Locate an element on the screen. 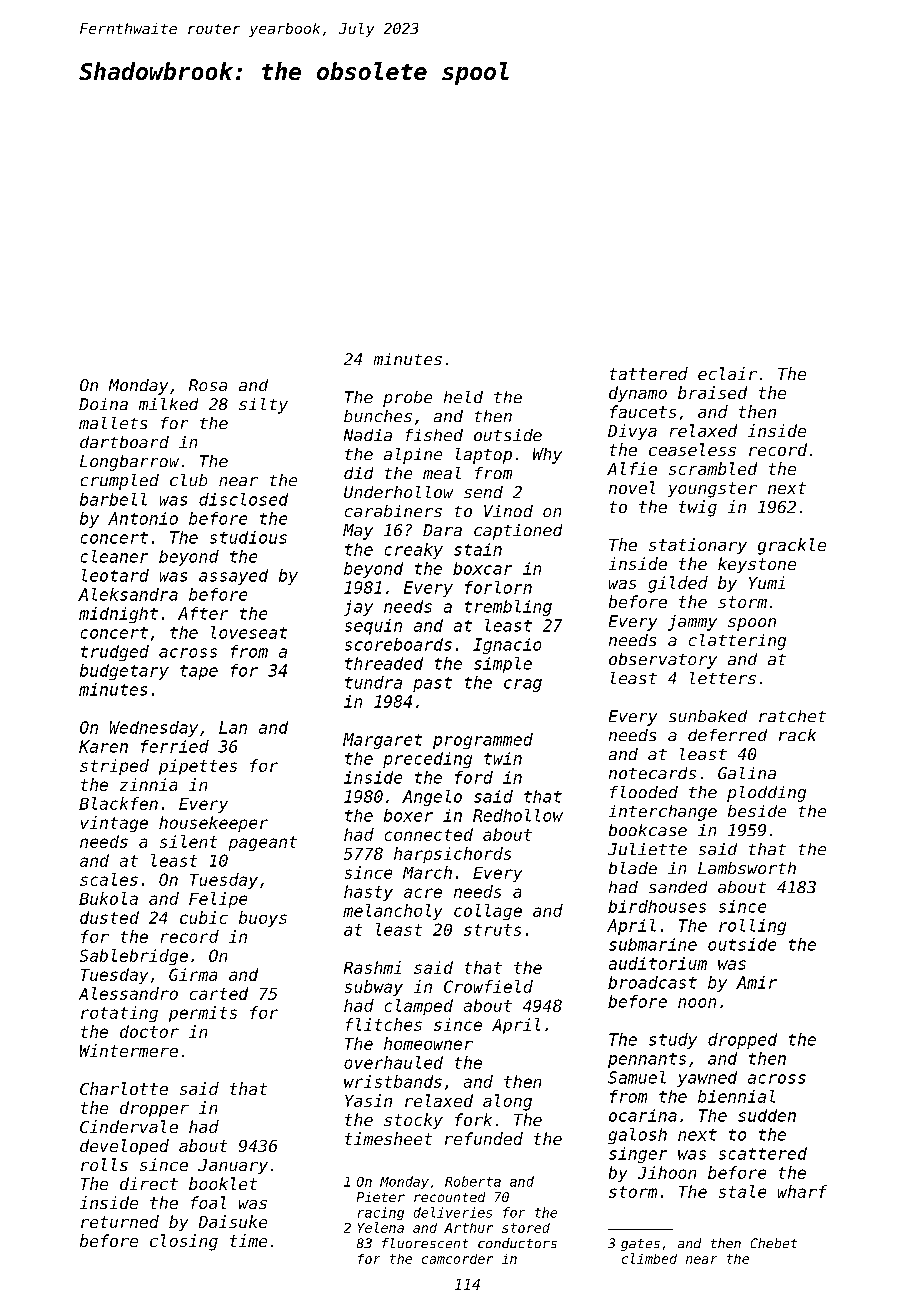 This screenshot has width=908, height=1316. crag is located at coordinates (523, 685).
